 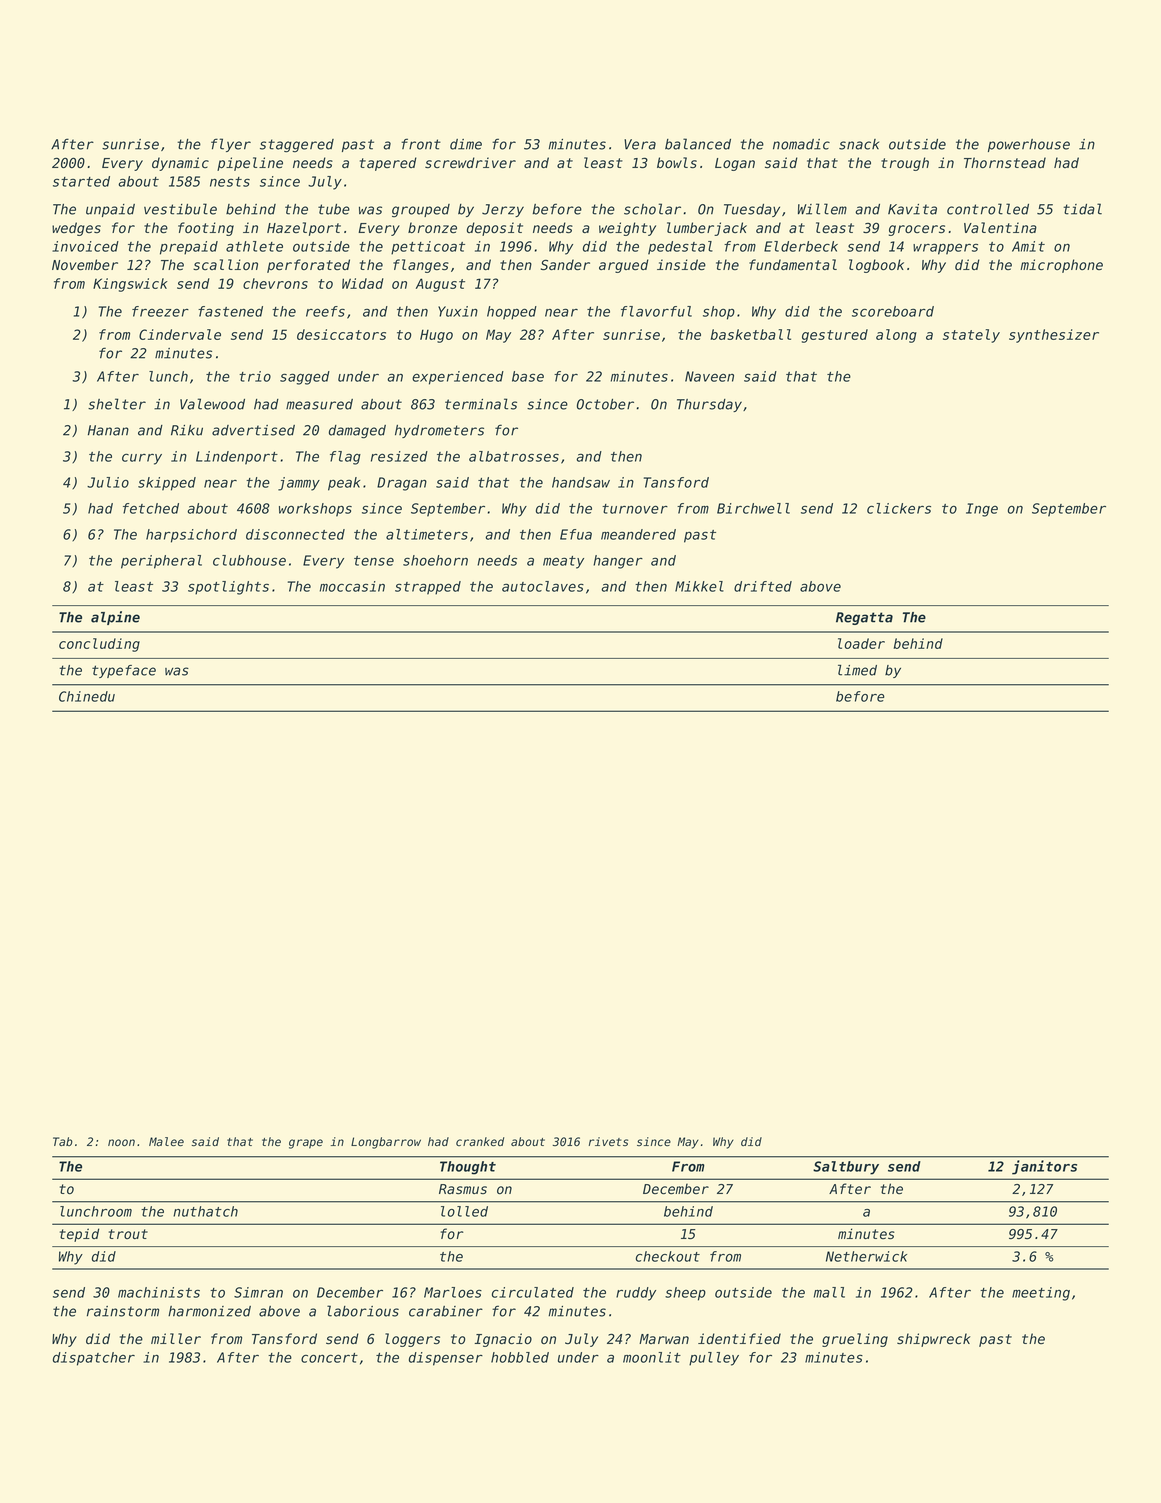 I want to click on started, so click(x=81, y=181).
